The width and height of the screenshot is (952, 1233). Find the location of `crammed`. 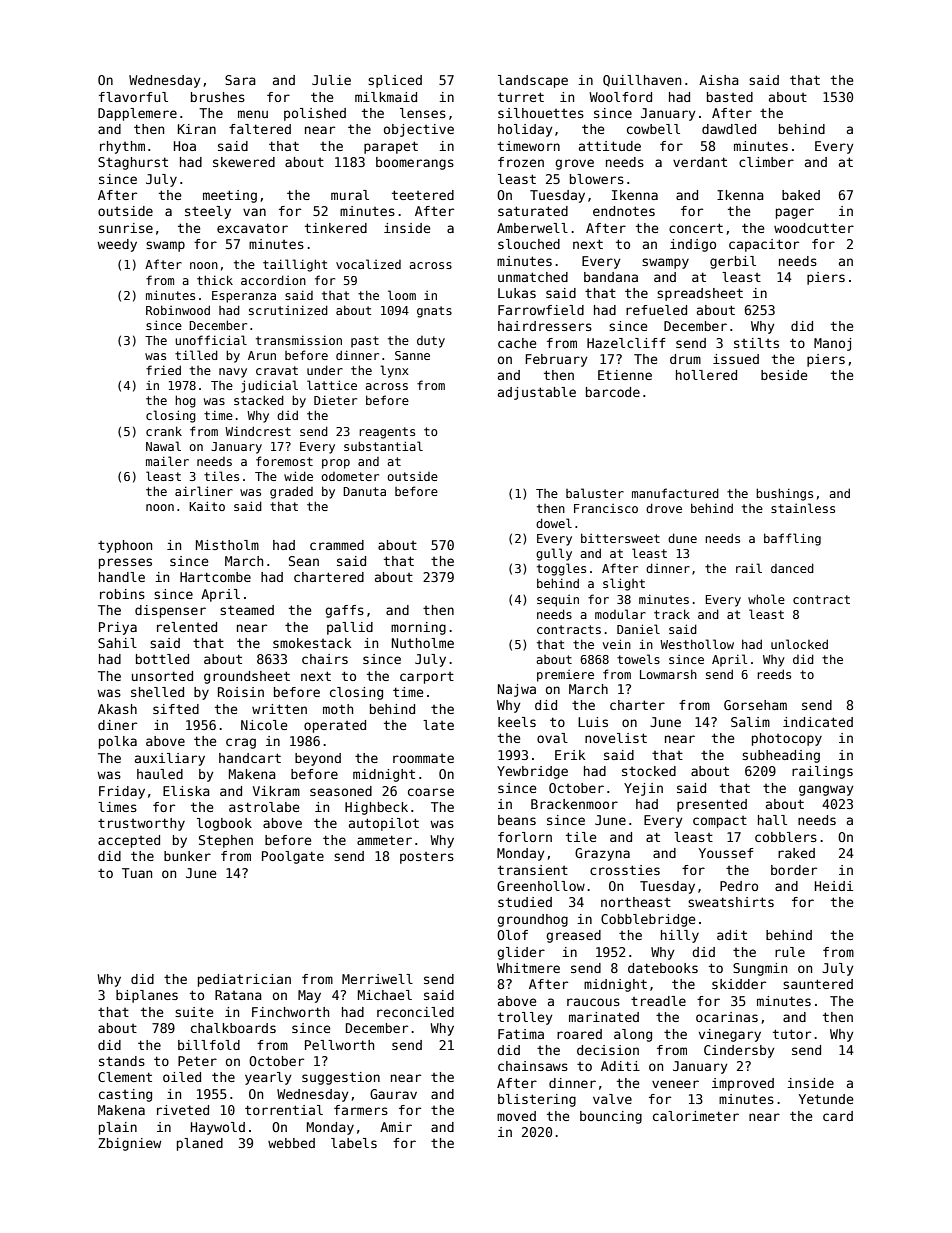

crammed is located at coordinates (337, 545).
